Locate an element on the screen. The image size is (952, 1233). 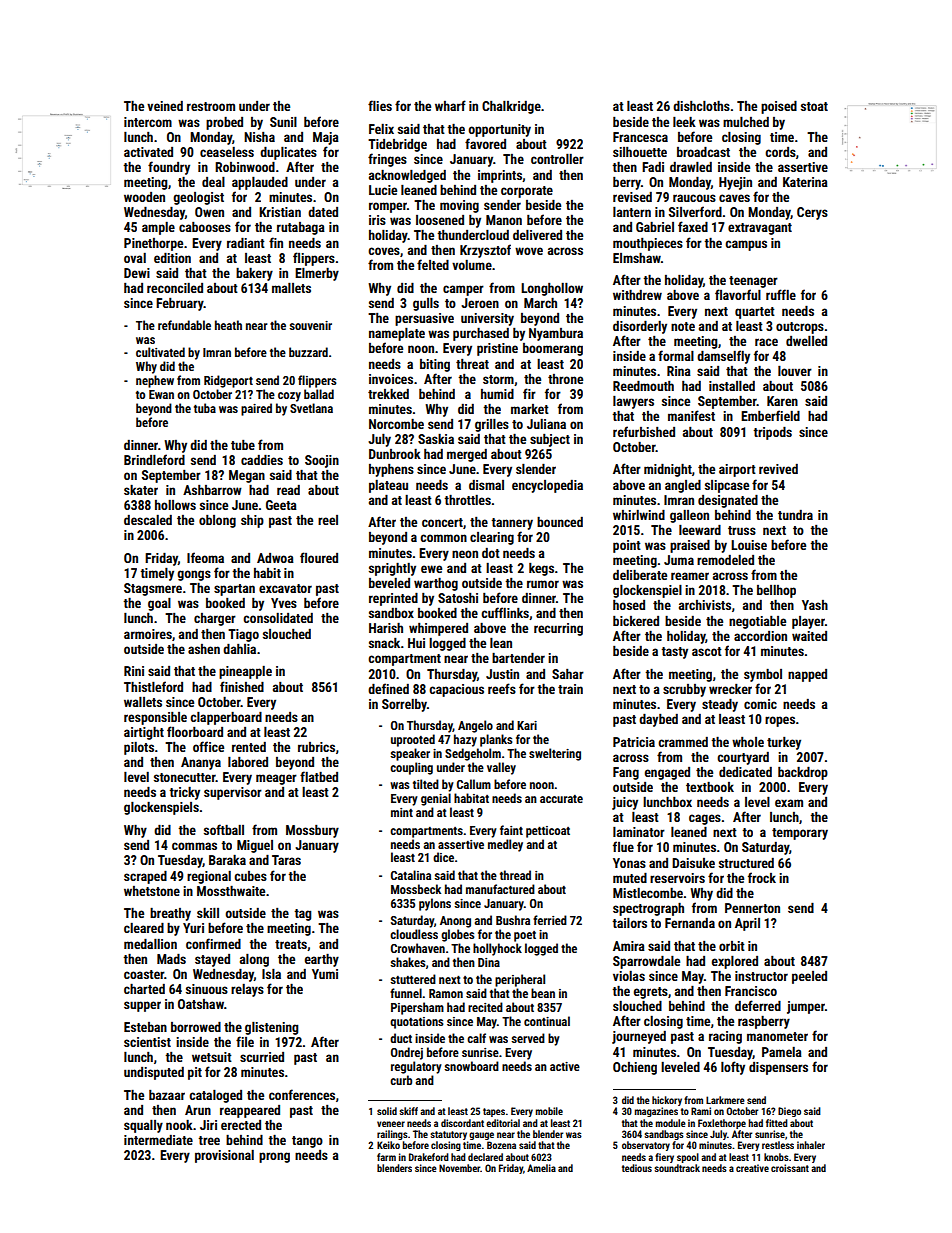
dot is located at coordinates (491, 553).
